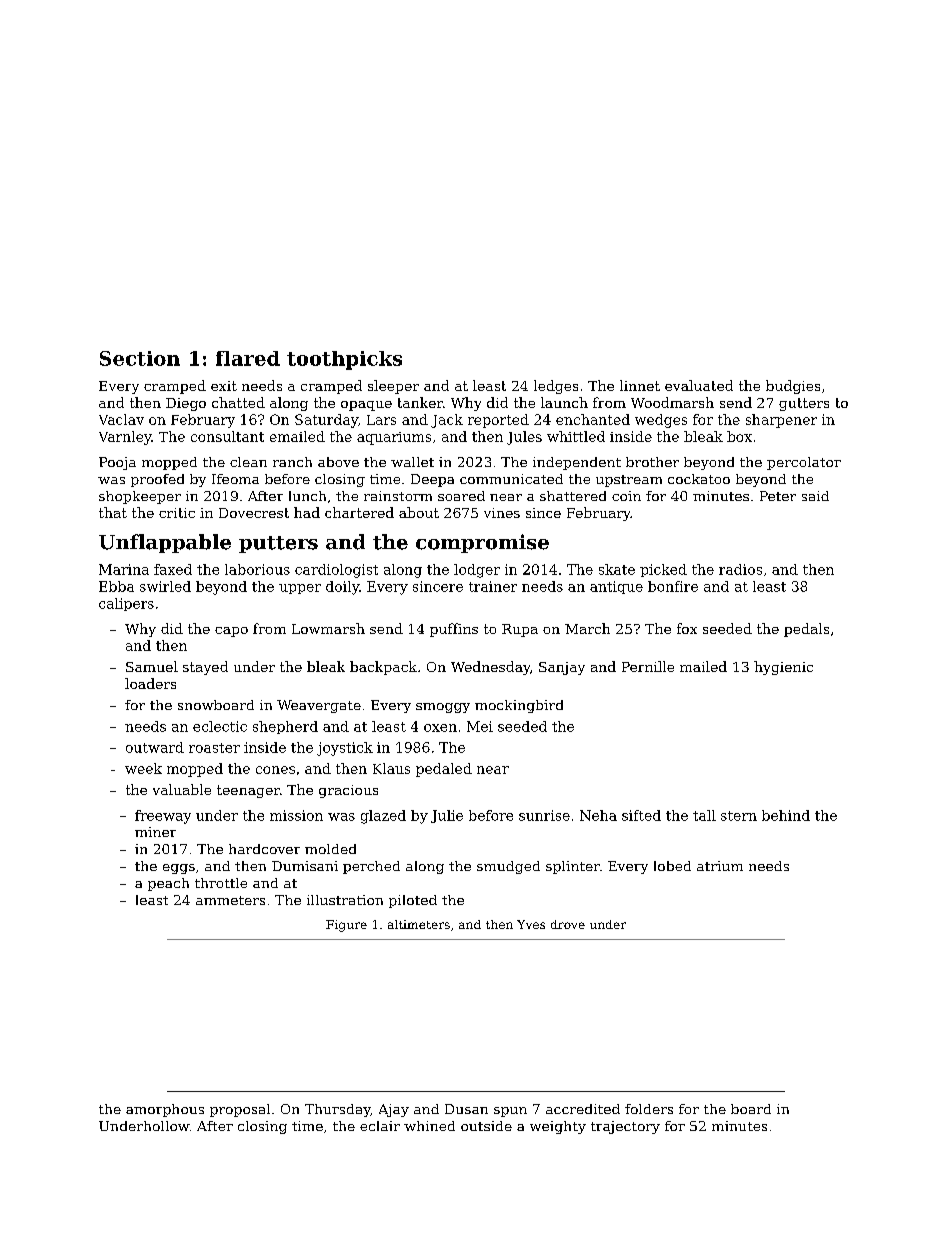  I want to click on hygienic, so click(783, 668).
